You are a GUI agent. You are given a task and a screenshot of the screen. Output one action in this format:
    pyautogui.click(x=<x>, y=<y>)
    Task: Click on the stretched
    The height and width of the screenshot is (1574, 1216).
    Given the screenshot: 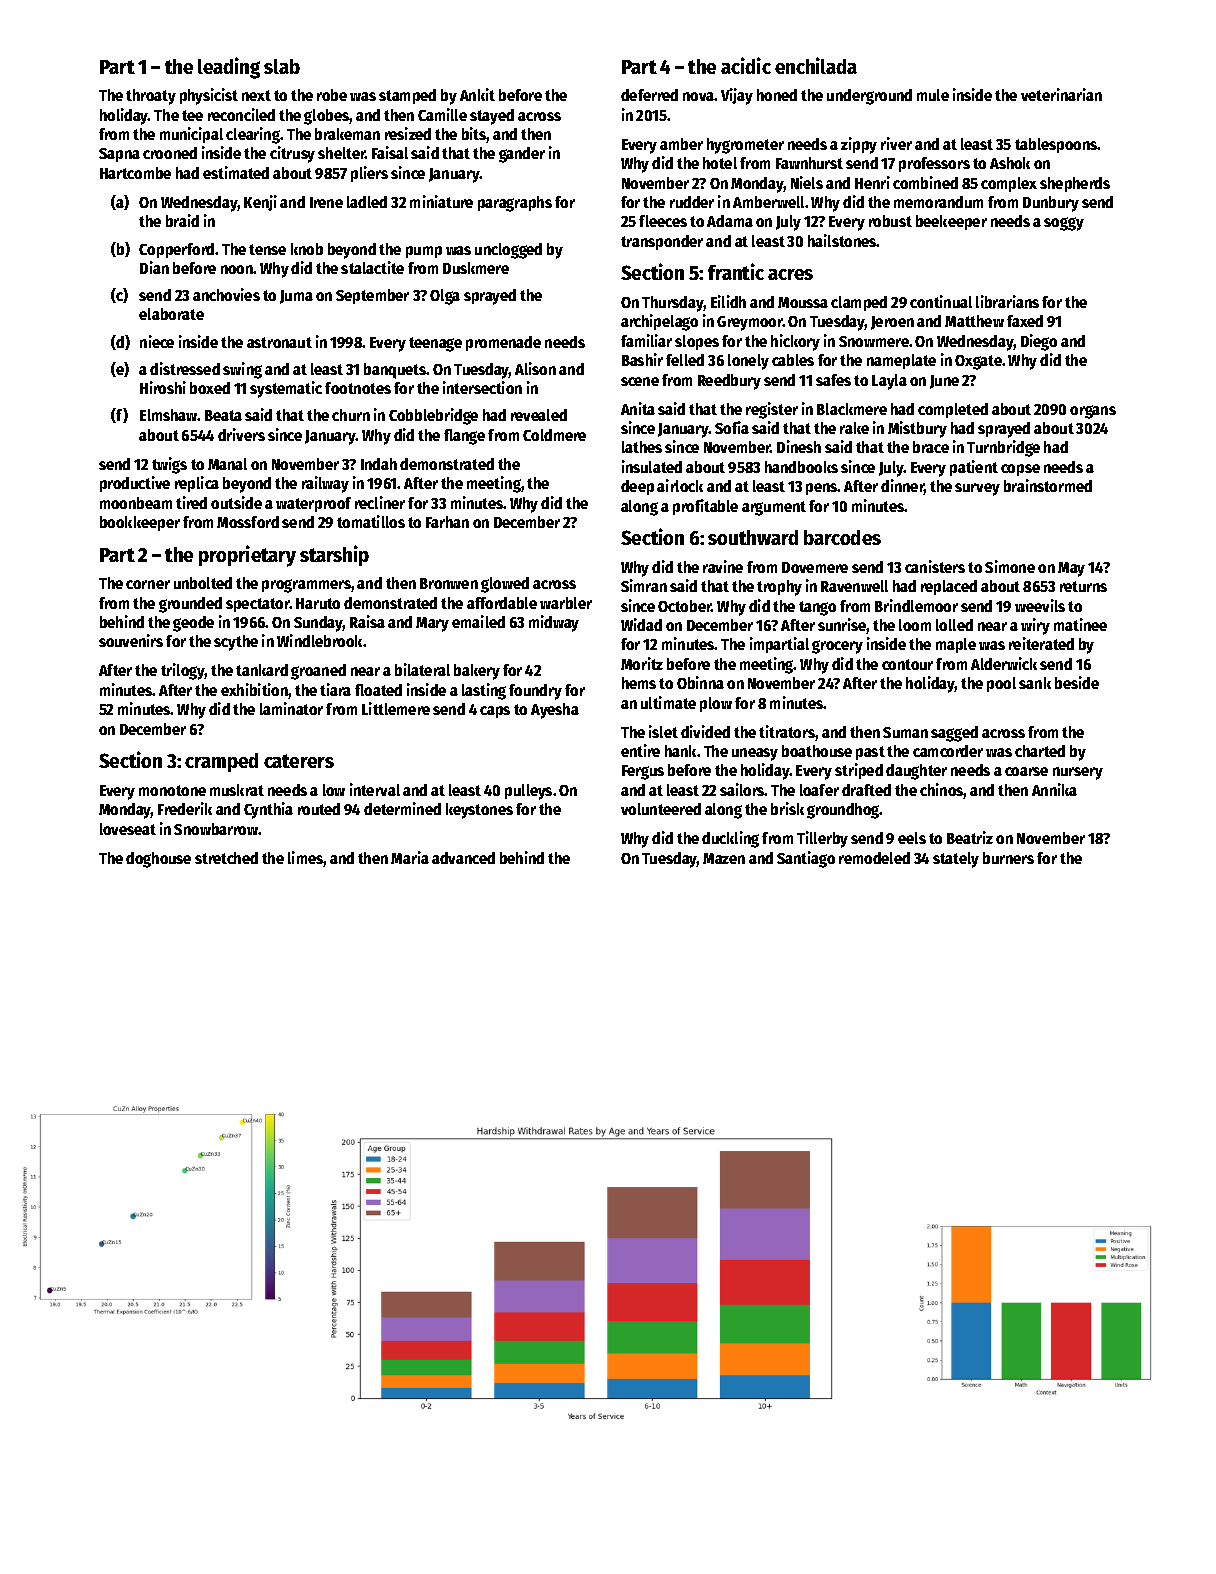 What is the action you would take?
    pyautogui.click(x=226, y=858)
